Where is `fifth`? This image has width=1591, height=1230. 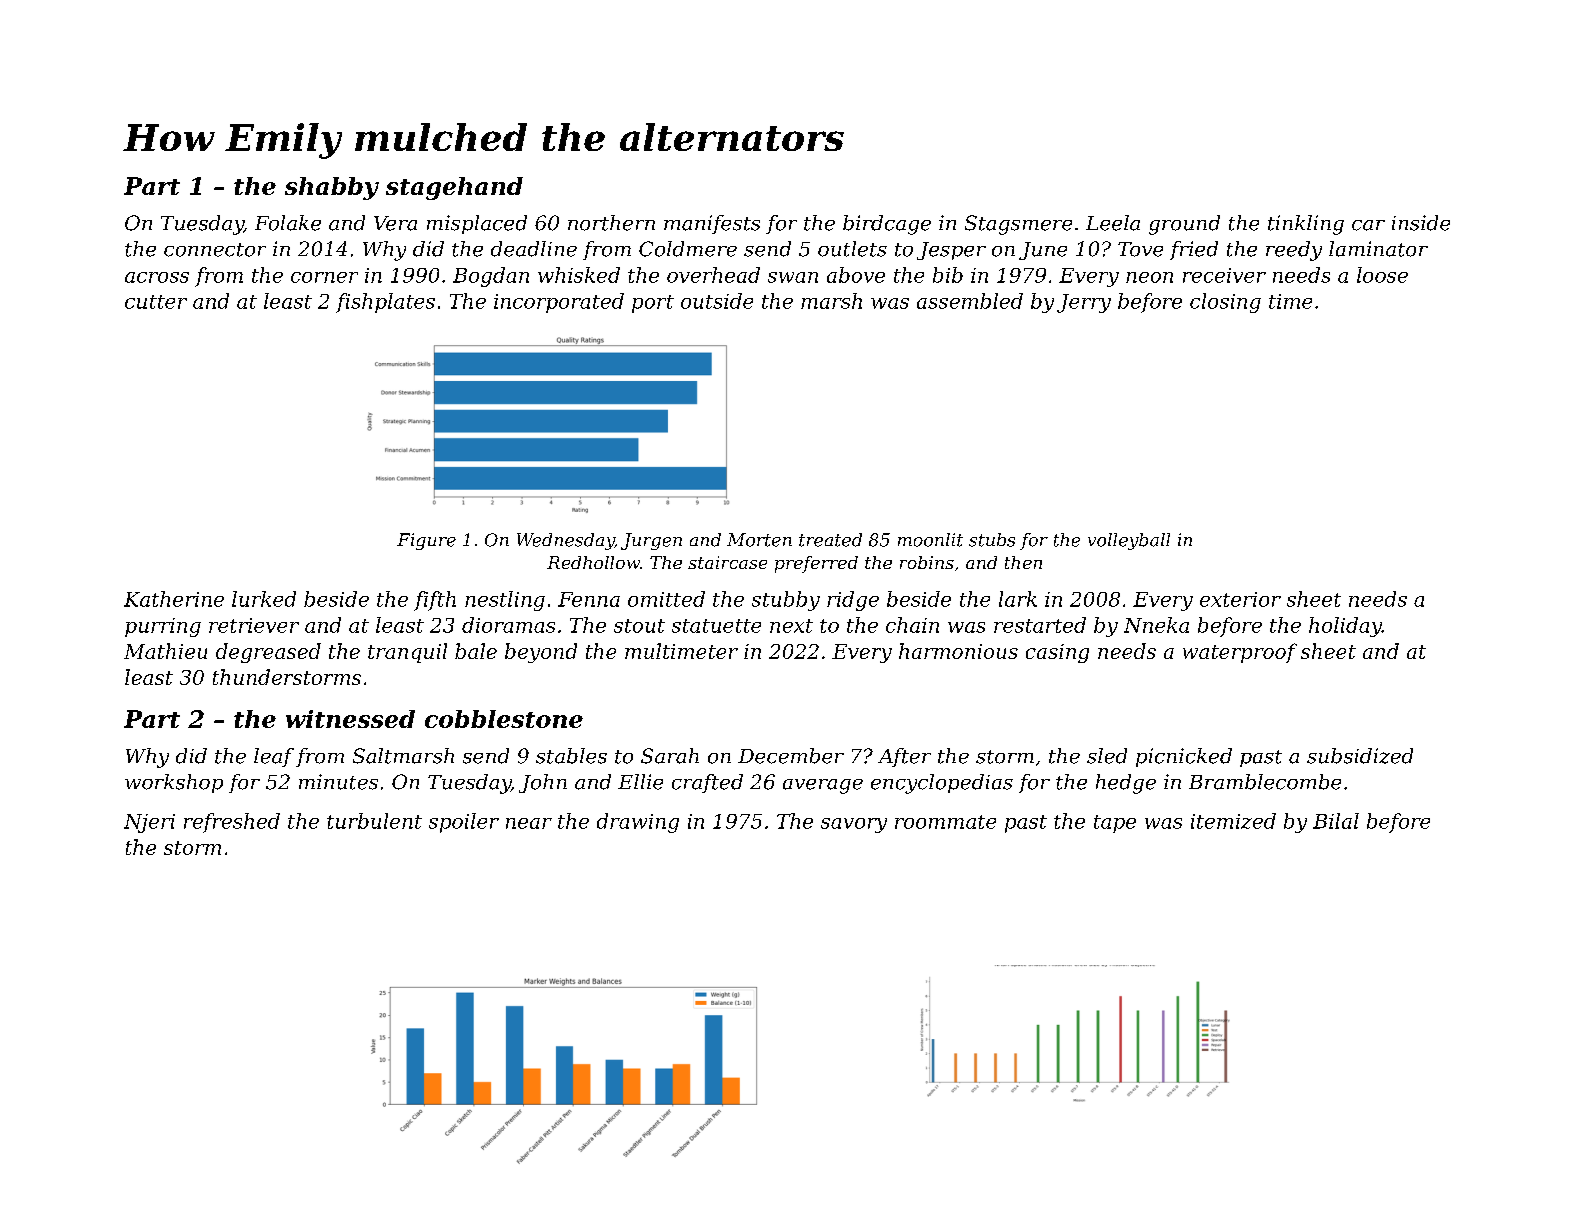 fifth is located at coordinates (435, 601).
